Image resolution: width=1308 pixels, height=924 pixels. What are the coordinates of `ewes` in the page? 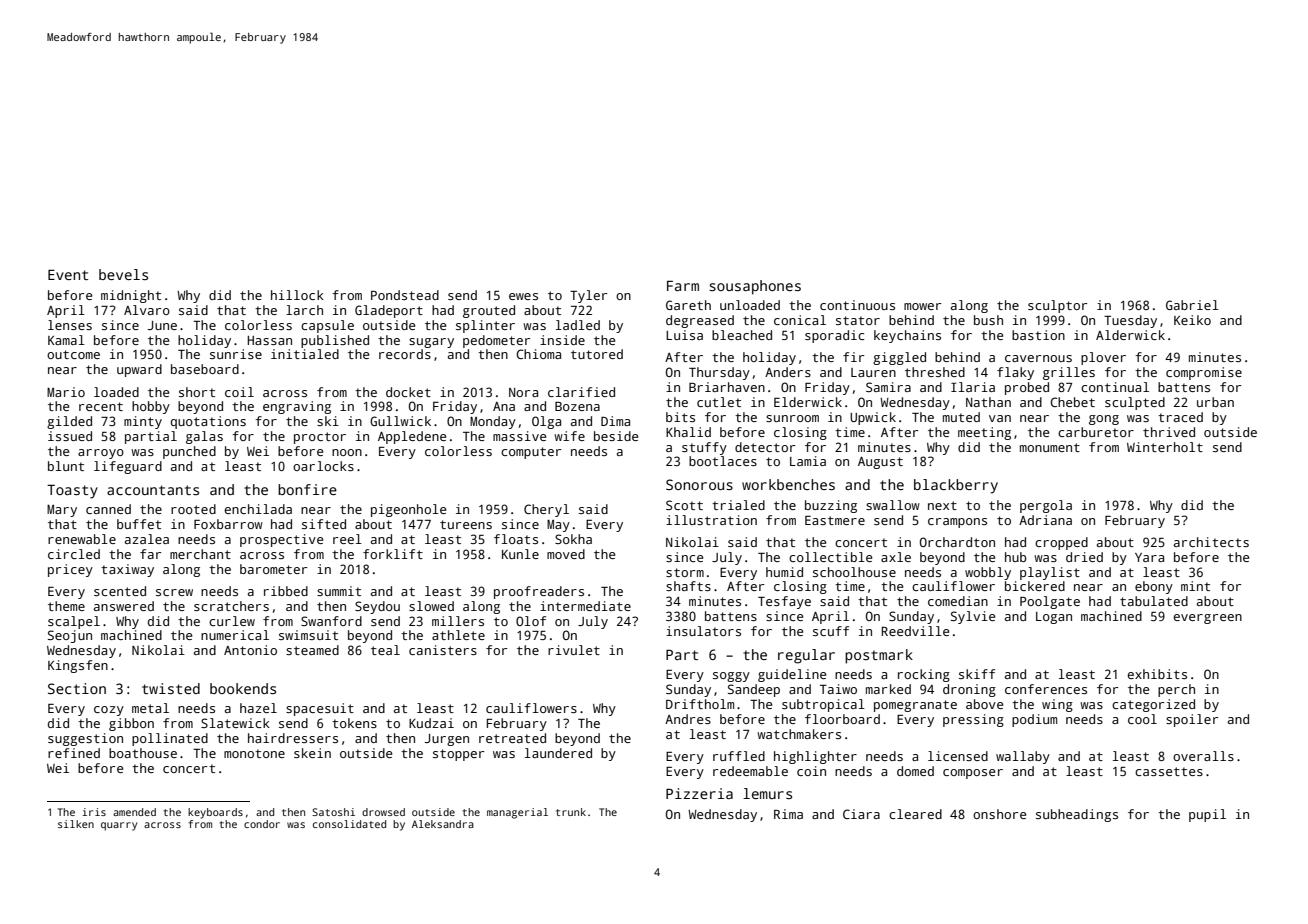 It's located at (523, 296).
